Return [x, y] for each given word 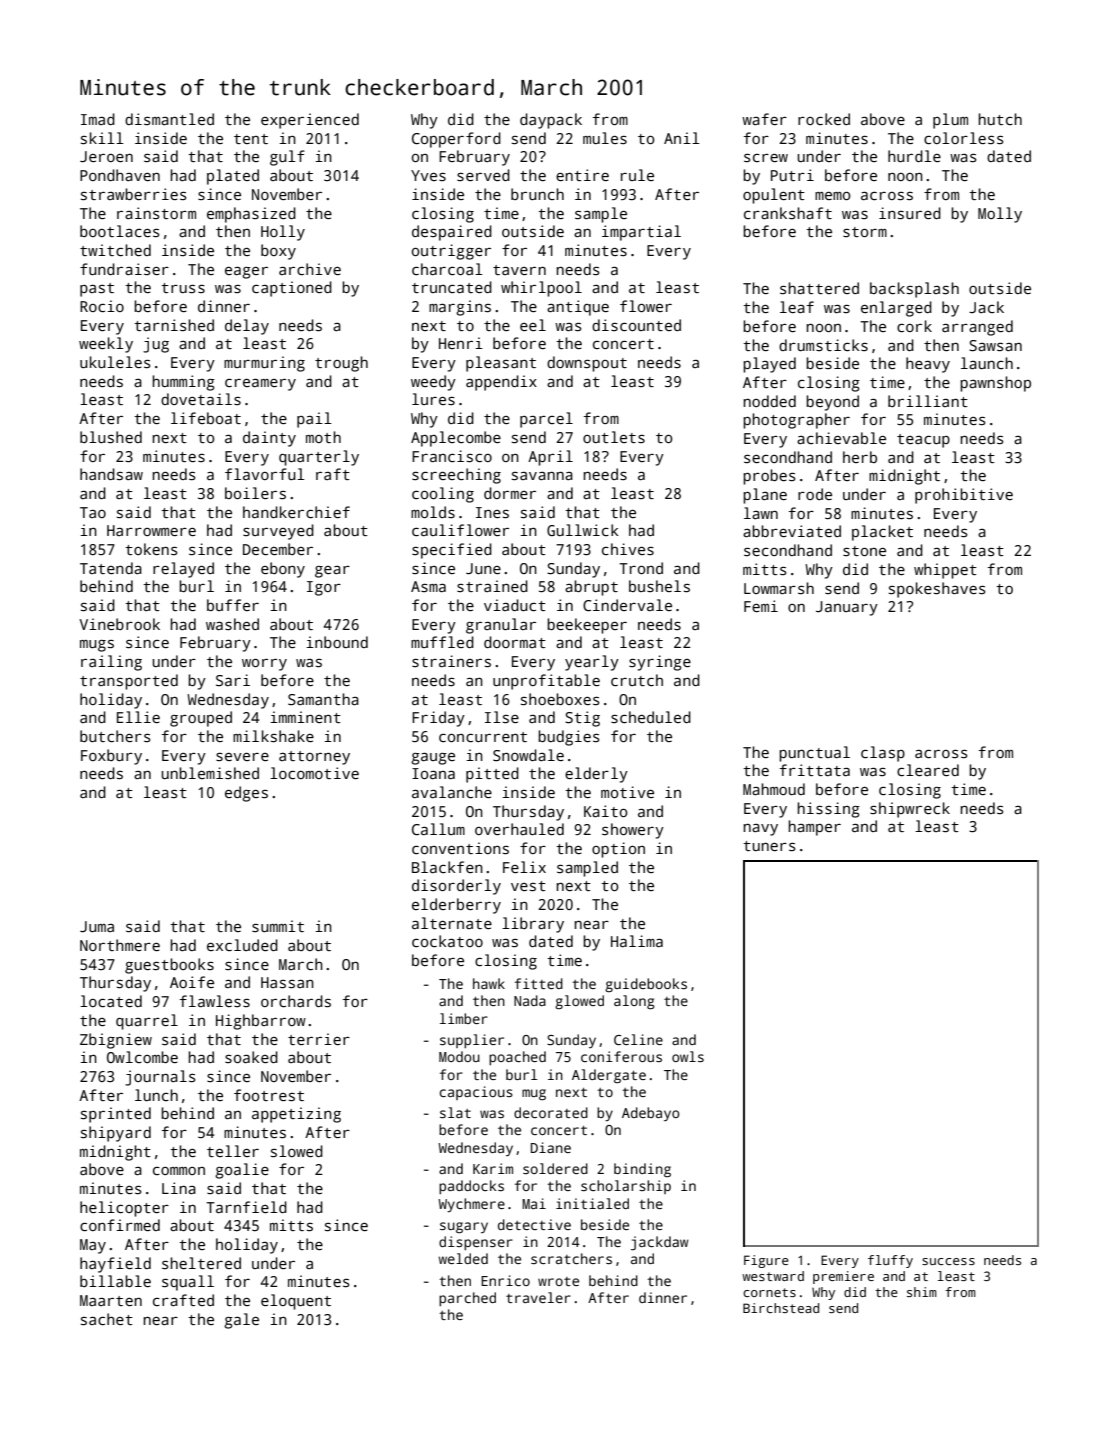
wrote [558, 1281]
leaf [797, 307]
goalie [242, 1171]
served [483, 175]
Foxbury [111, 757]
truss [183, 288]
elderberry [456, 906]
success [948, 1261]
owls [688, 1056]
